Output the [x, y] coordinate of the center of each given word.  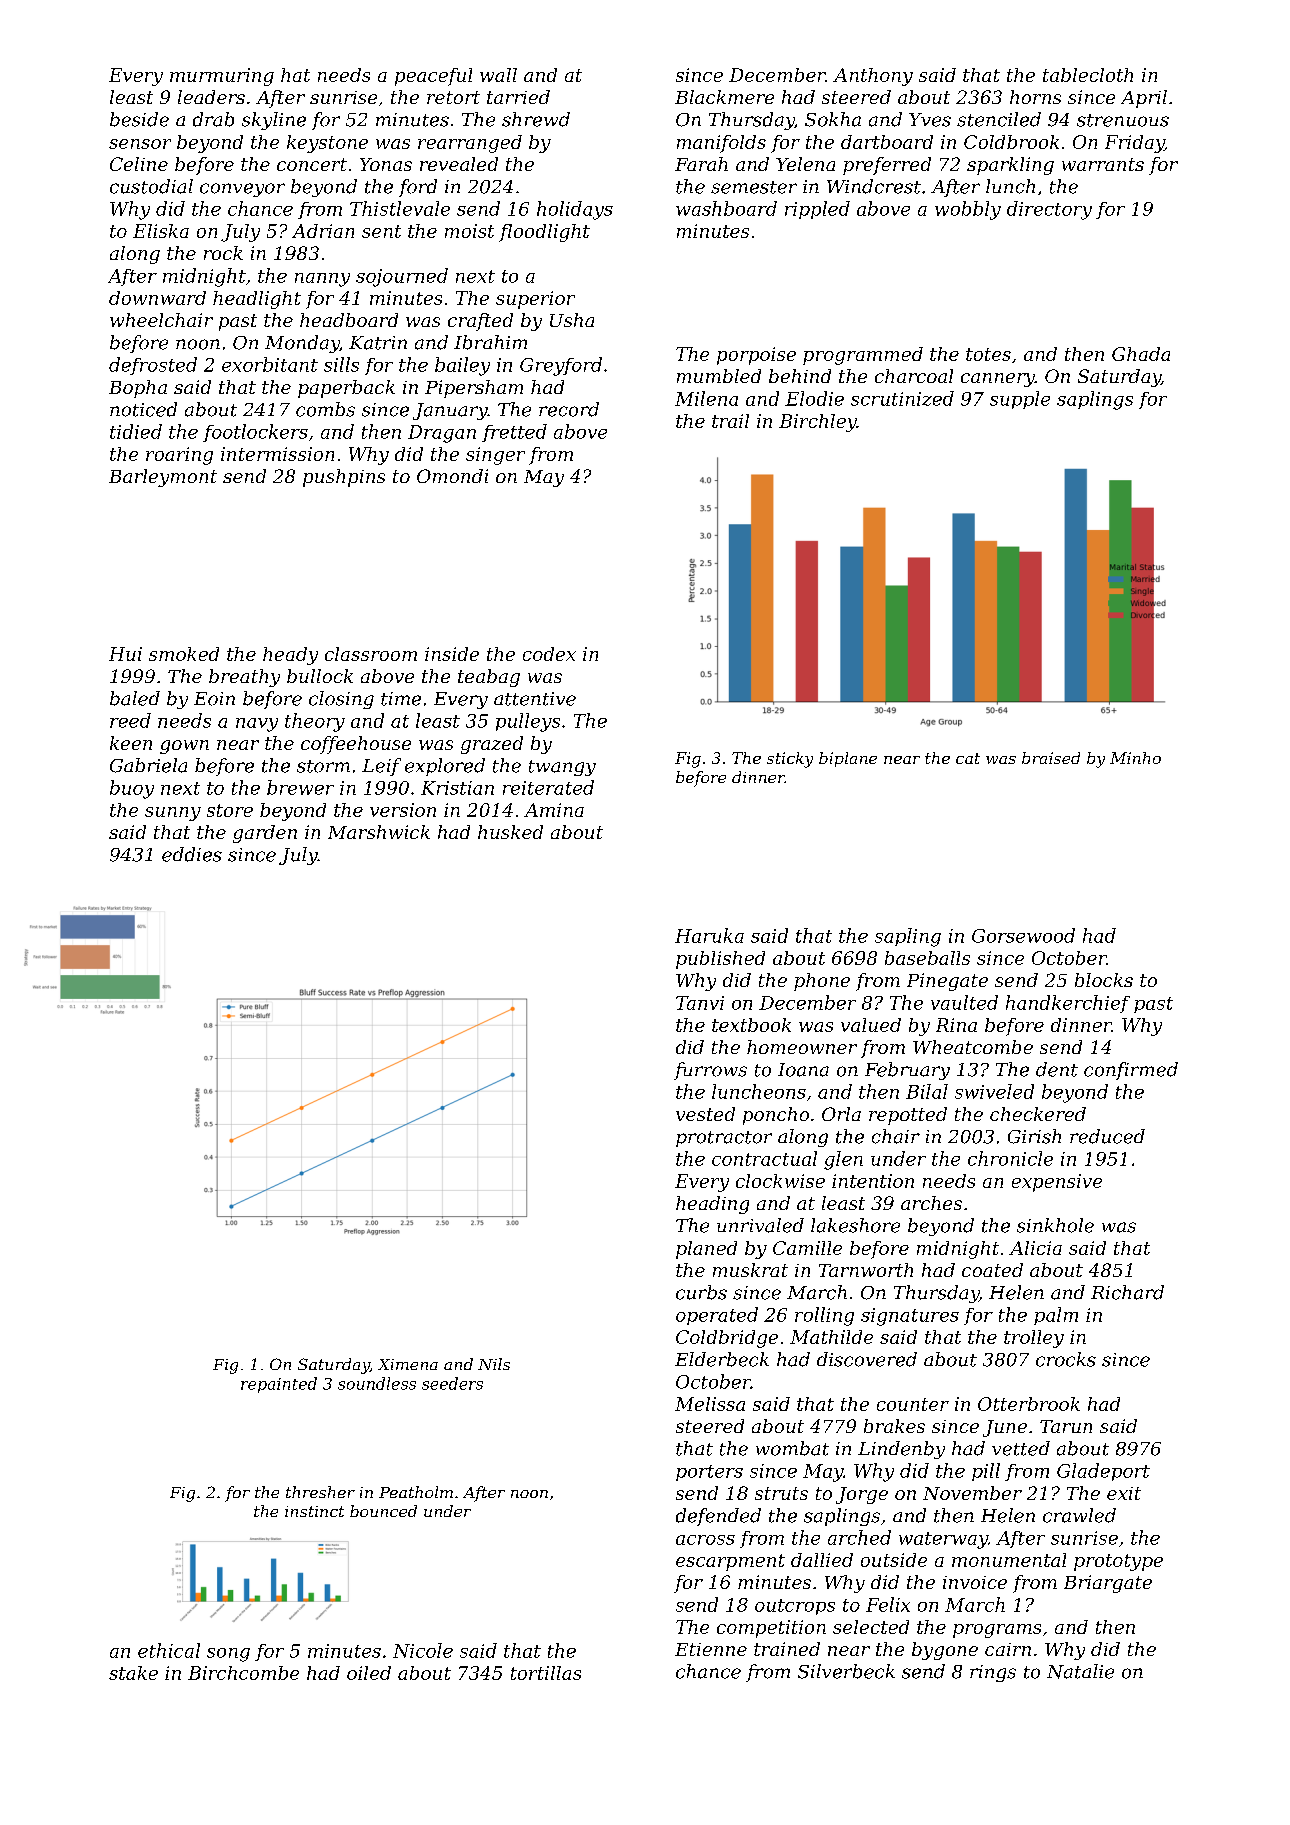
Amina [554, 810]
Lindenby [901, 1450]
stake [133, 1673]
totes [988, 354]
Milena [706, 398]
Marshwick [379, 832]
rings [993, 1673]
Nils [494, 1364]
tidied [136, 431]
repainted [279, 1385]
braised [1051, 758]
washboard [726, 208]
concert [312, 164]
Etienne [711, 1649]
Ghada [1141, 354]
